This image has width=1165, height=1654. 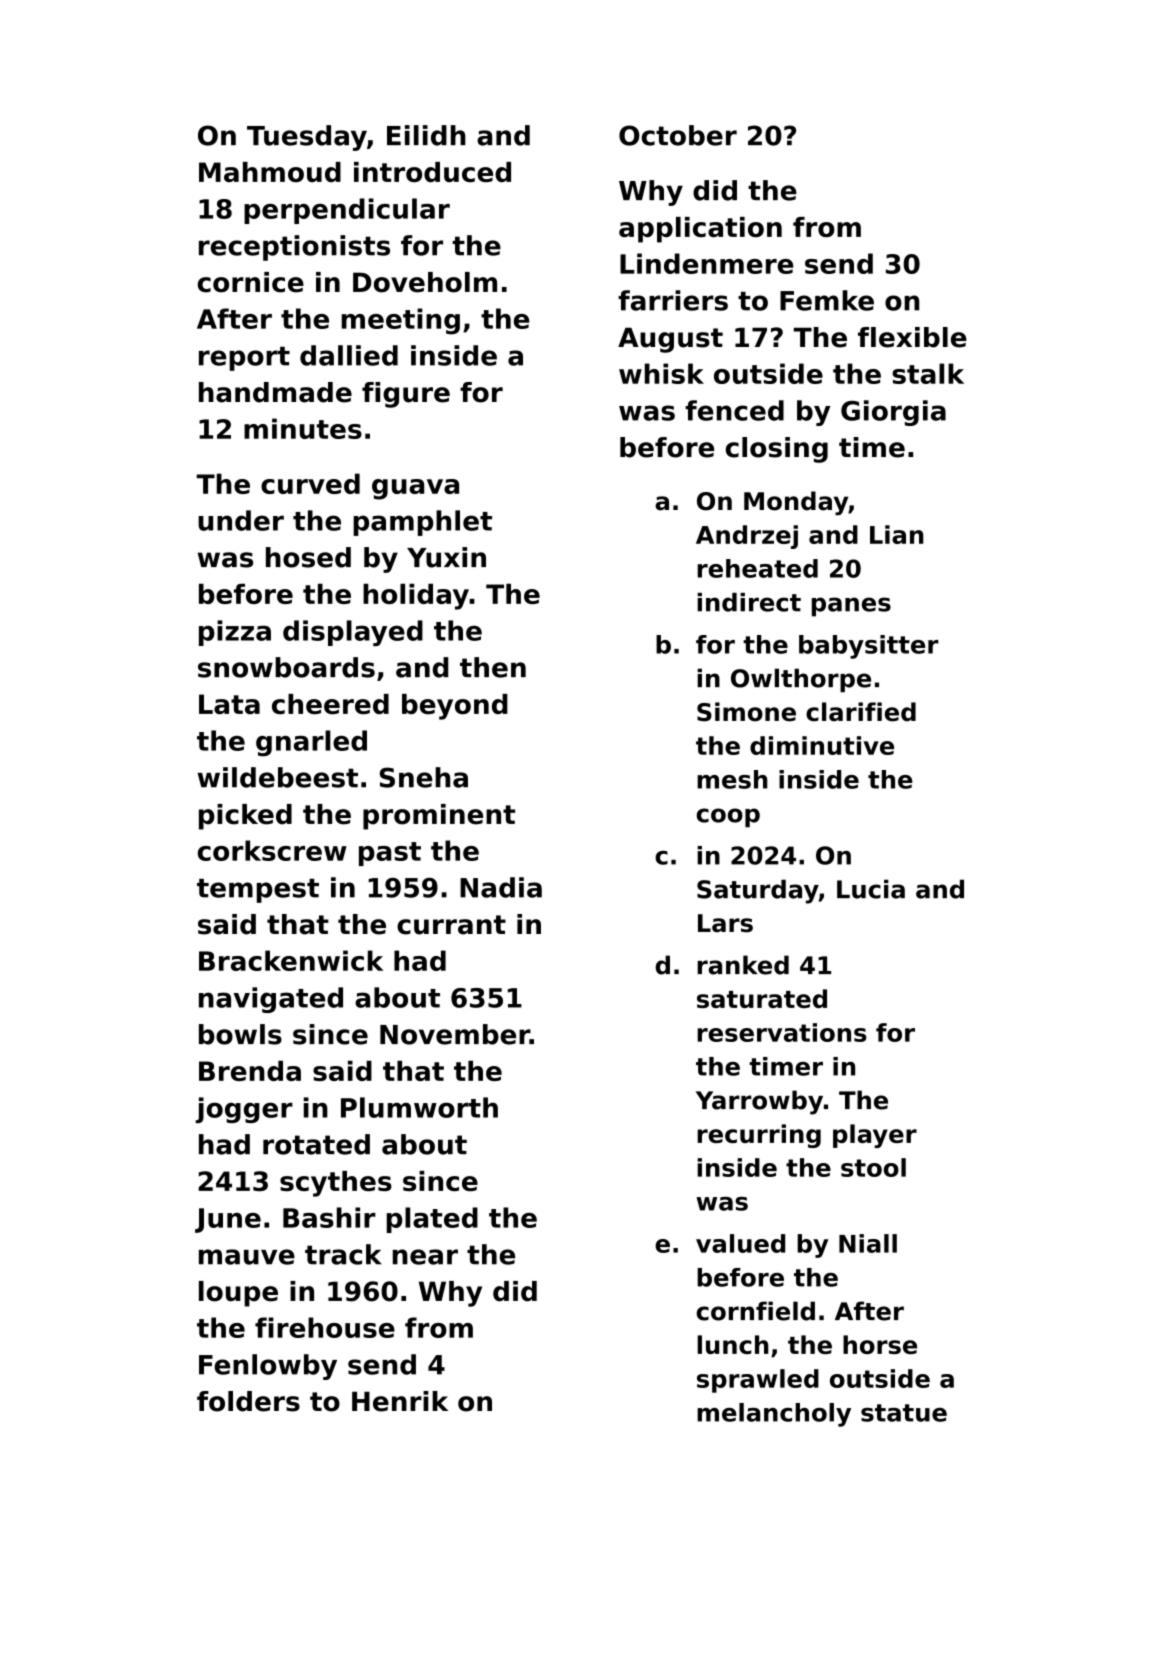 I want to click on farriers, so click(x=673, y=300).
